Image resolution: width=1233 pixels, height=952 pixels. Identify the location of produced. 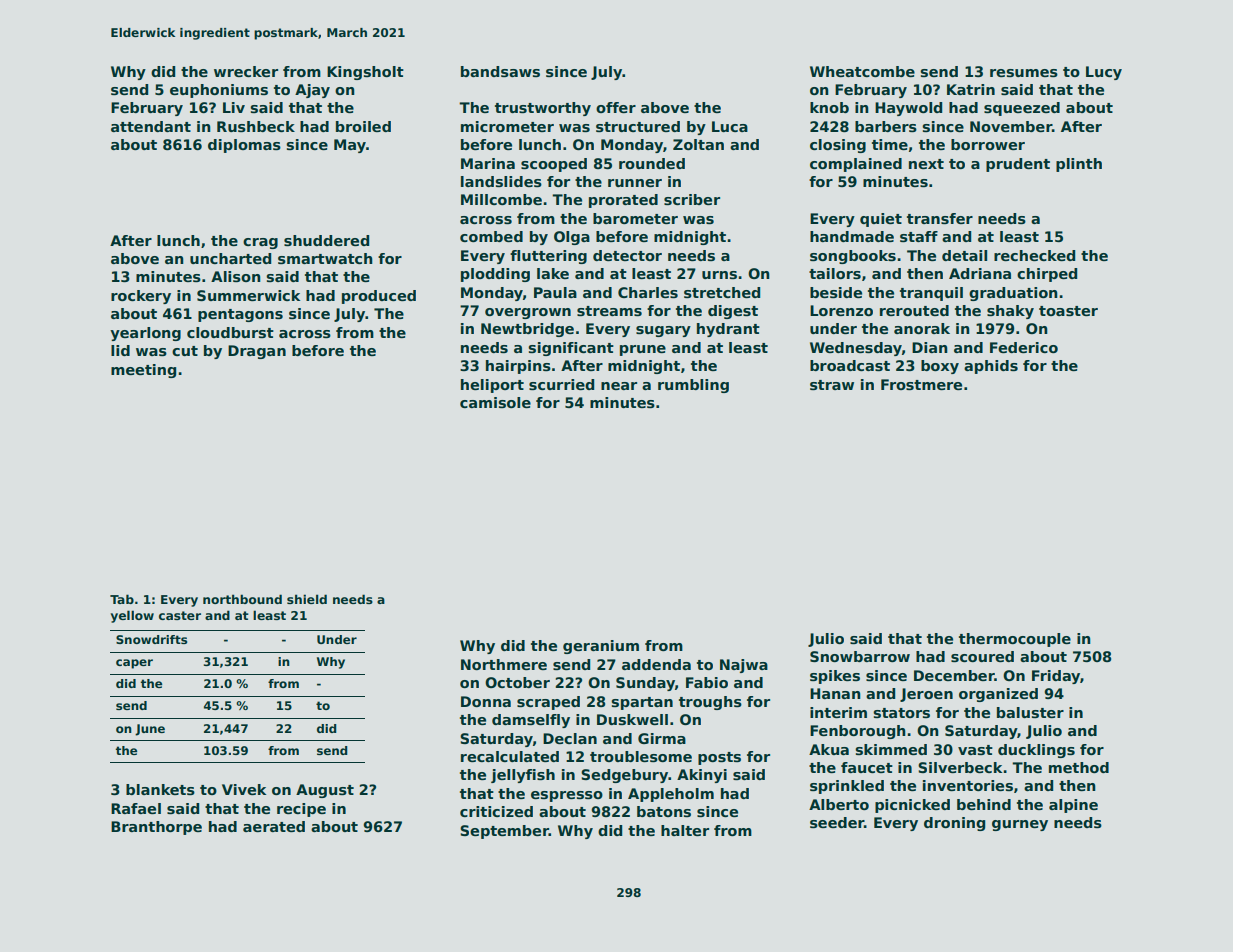
(379, 297).
